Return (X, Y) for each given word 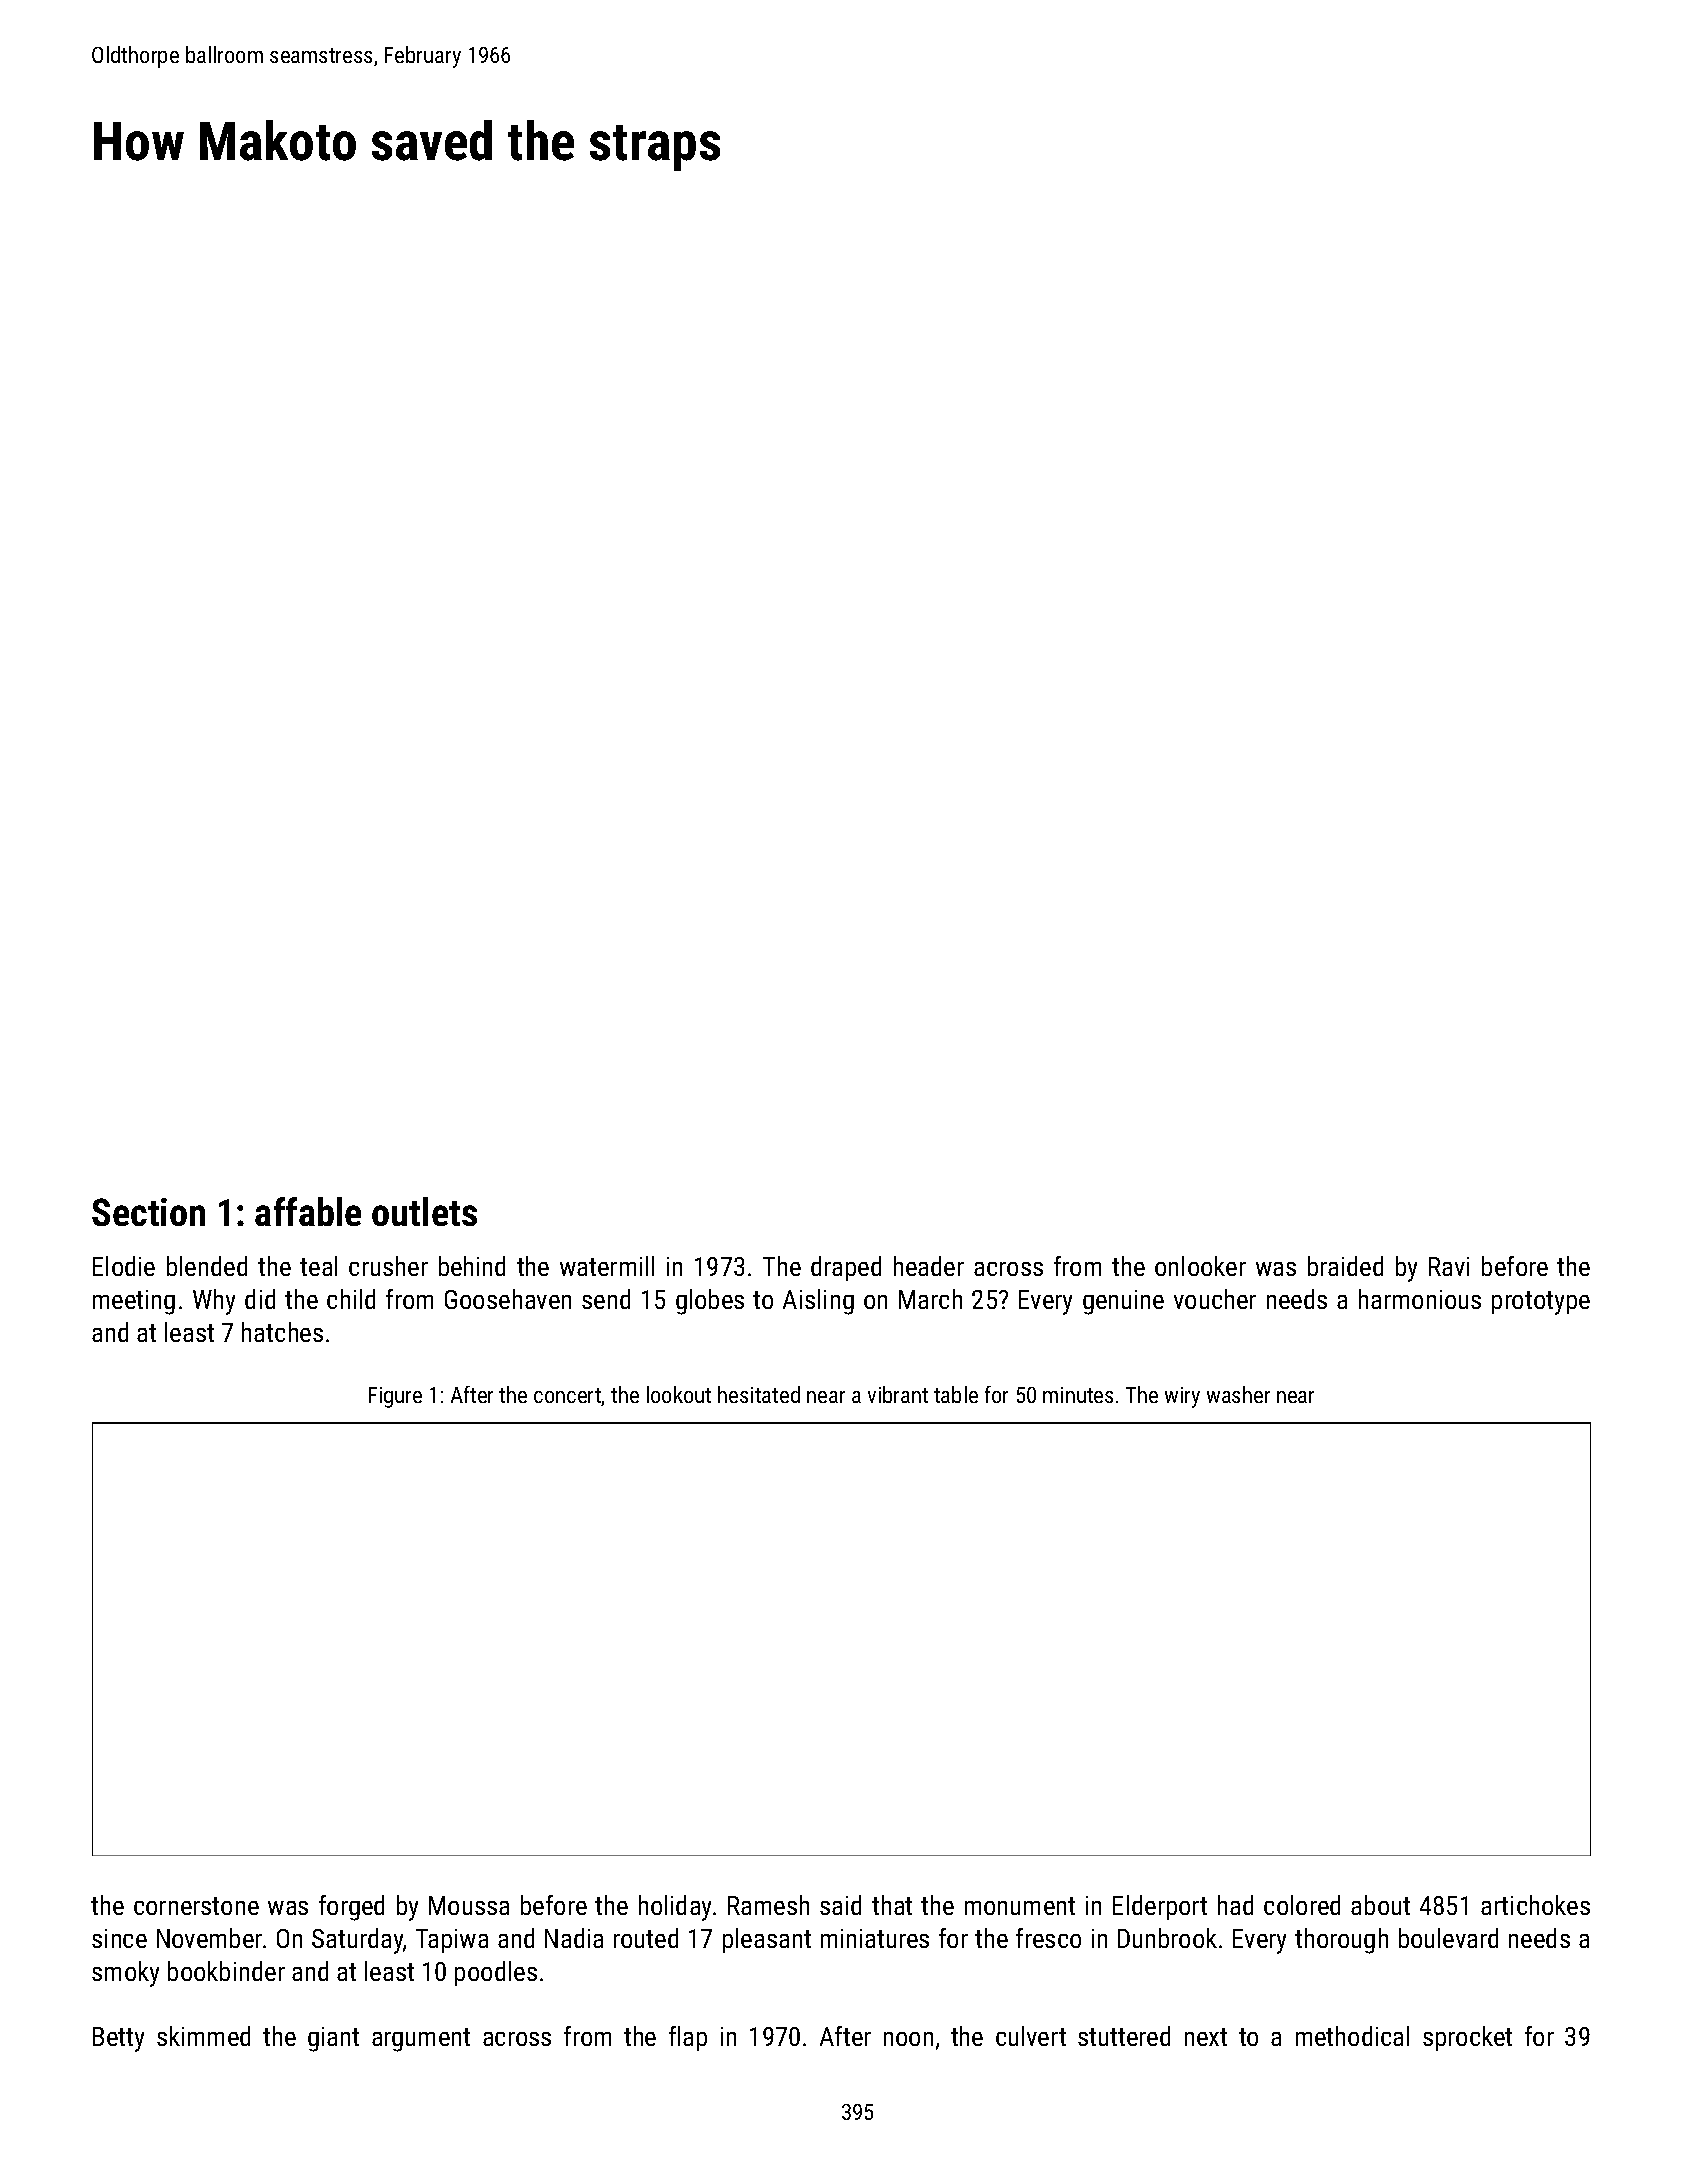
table (956, 1394)
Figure (395, 1397)
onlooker (1200, 1266)
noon (908, 2039)
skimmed (203, 2036)
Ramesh (768, 1905)
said (840, 1905)
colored (1302, 1905)
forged (351, 1908)
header (929, 1266)
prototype (1541, 1303)
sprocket (1467, 2038)
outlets (424, 1211)
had (1235, 1905)
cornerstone (196, 1906)
